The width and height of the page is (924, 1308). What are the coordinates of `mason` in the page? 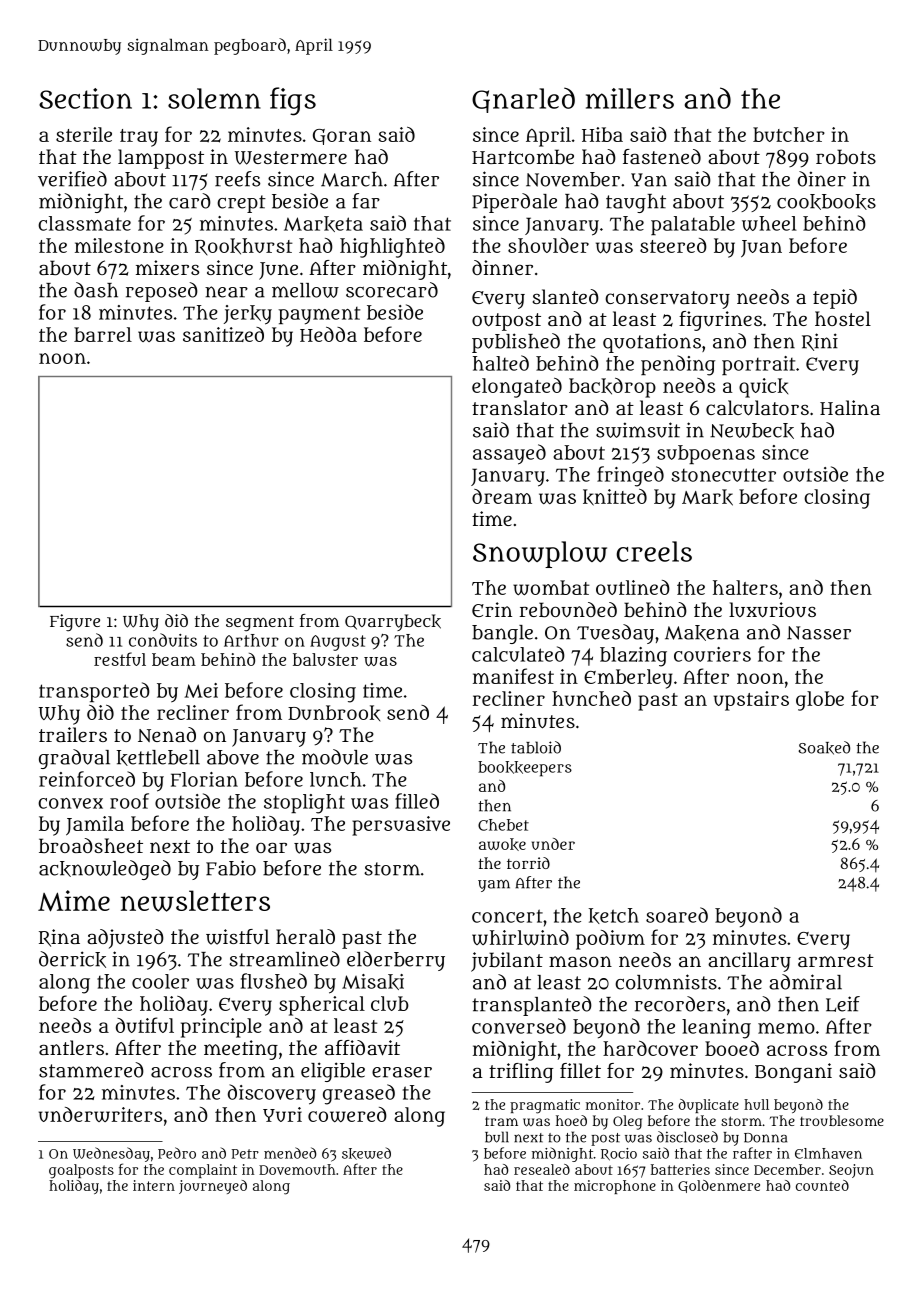 It's located at (580, 961).
